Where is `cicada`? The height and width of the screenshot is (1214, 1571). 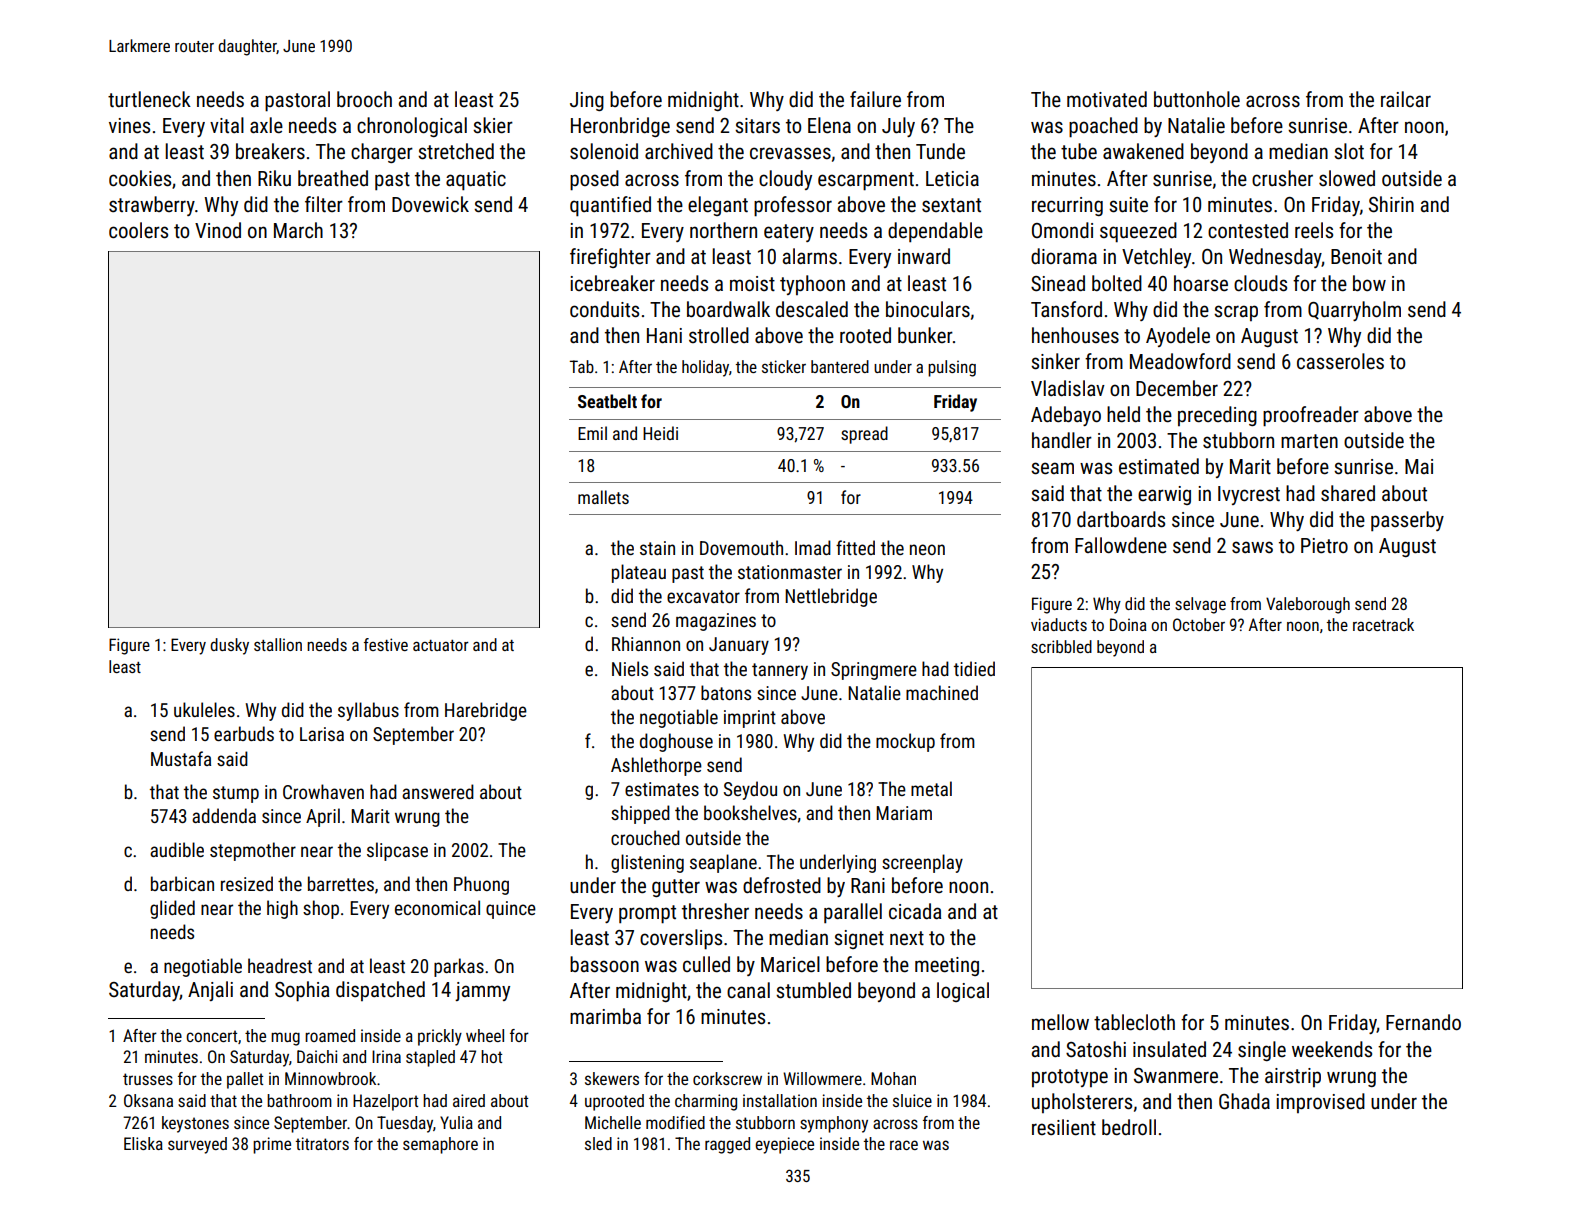 cicada is located at coordinates (915, 911).
